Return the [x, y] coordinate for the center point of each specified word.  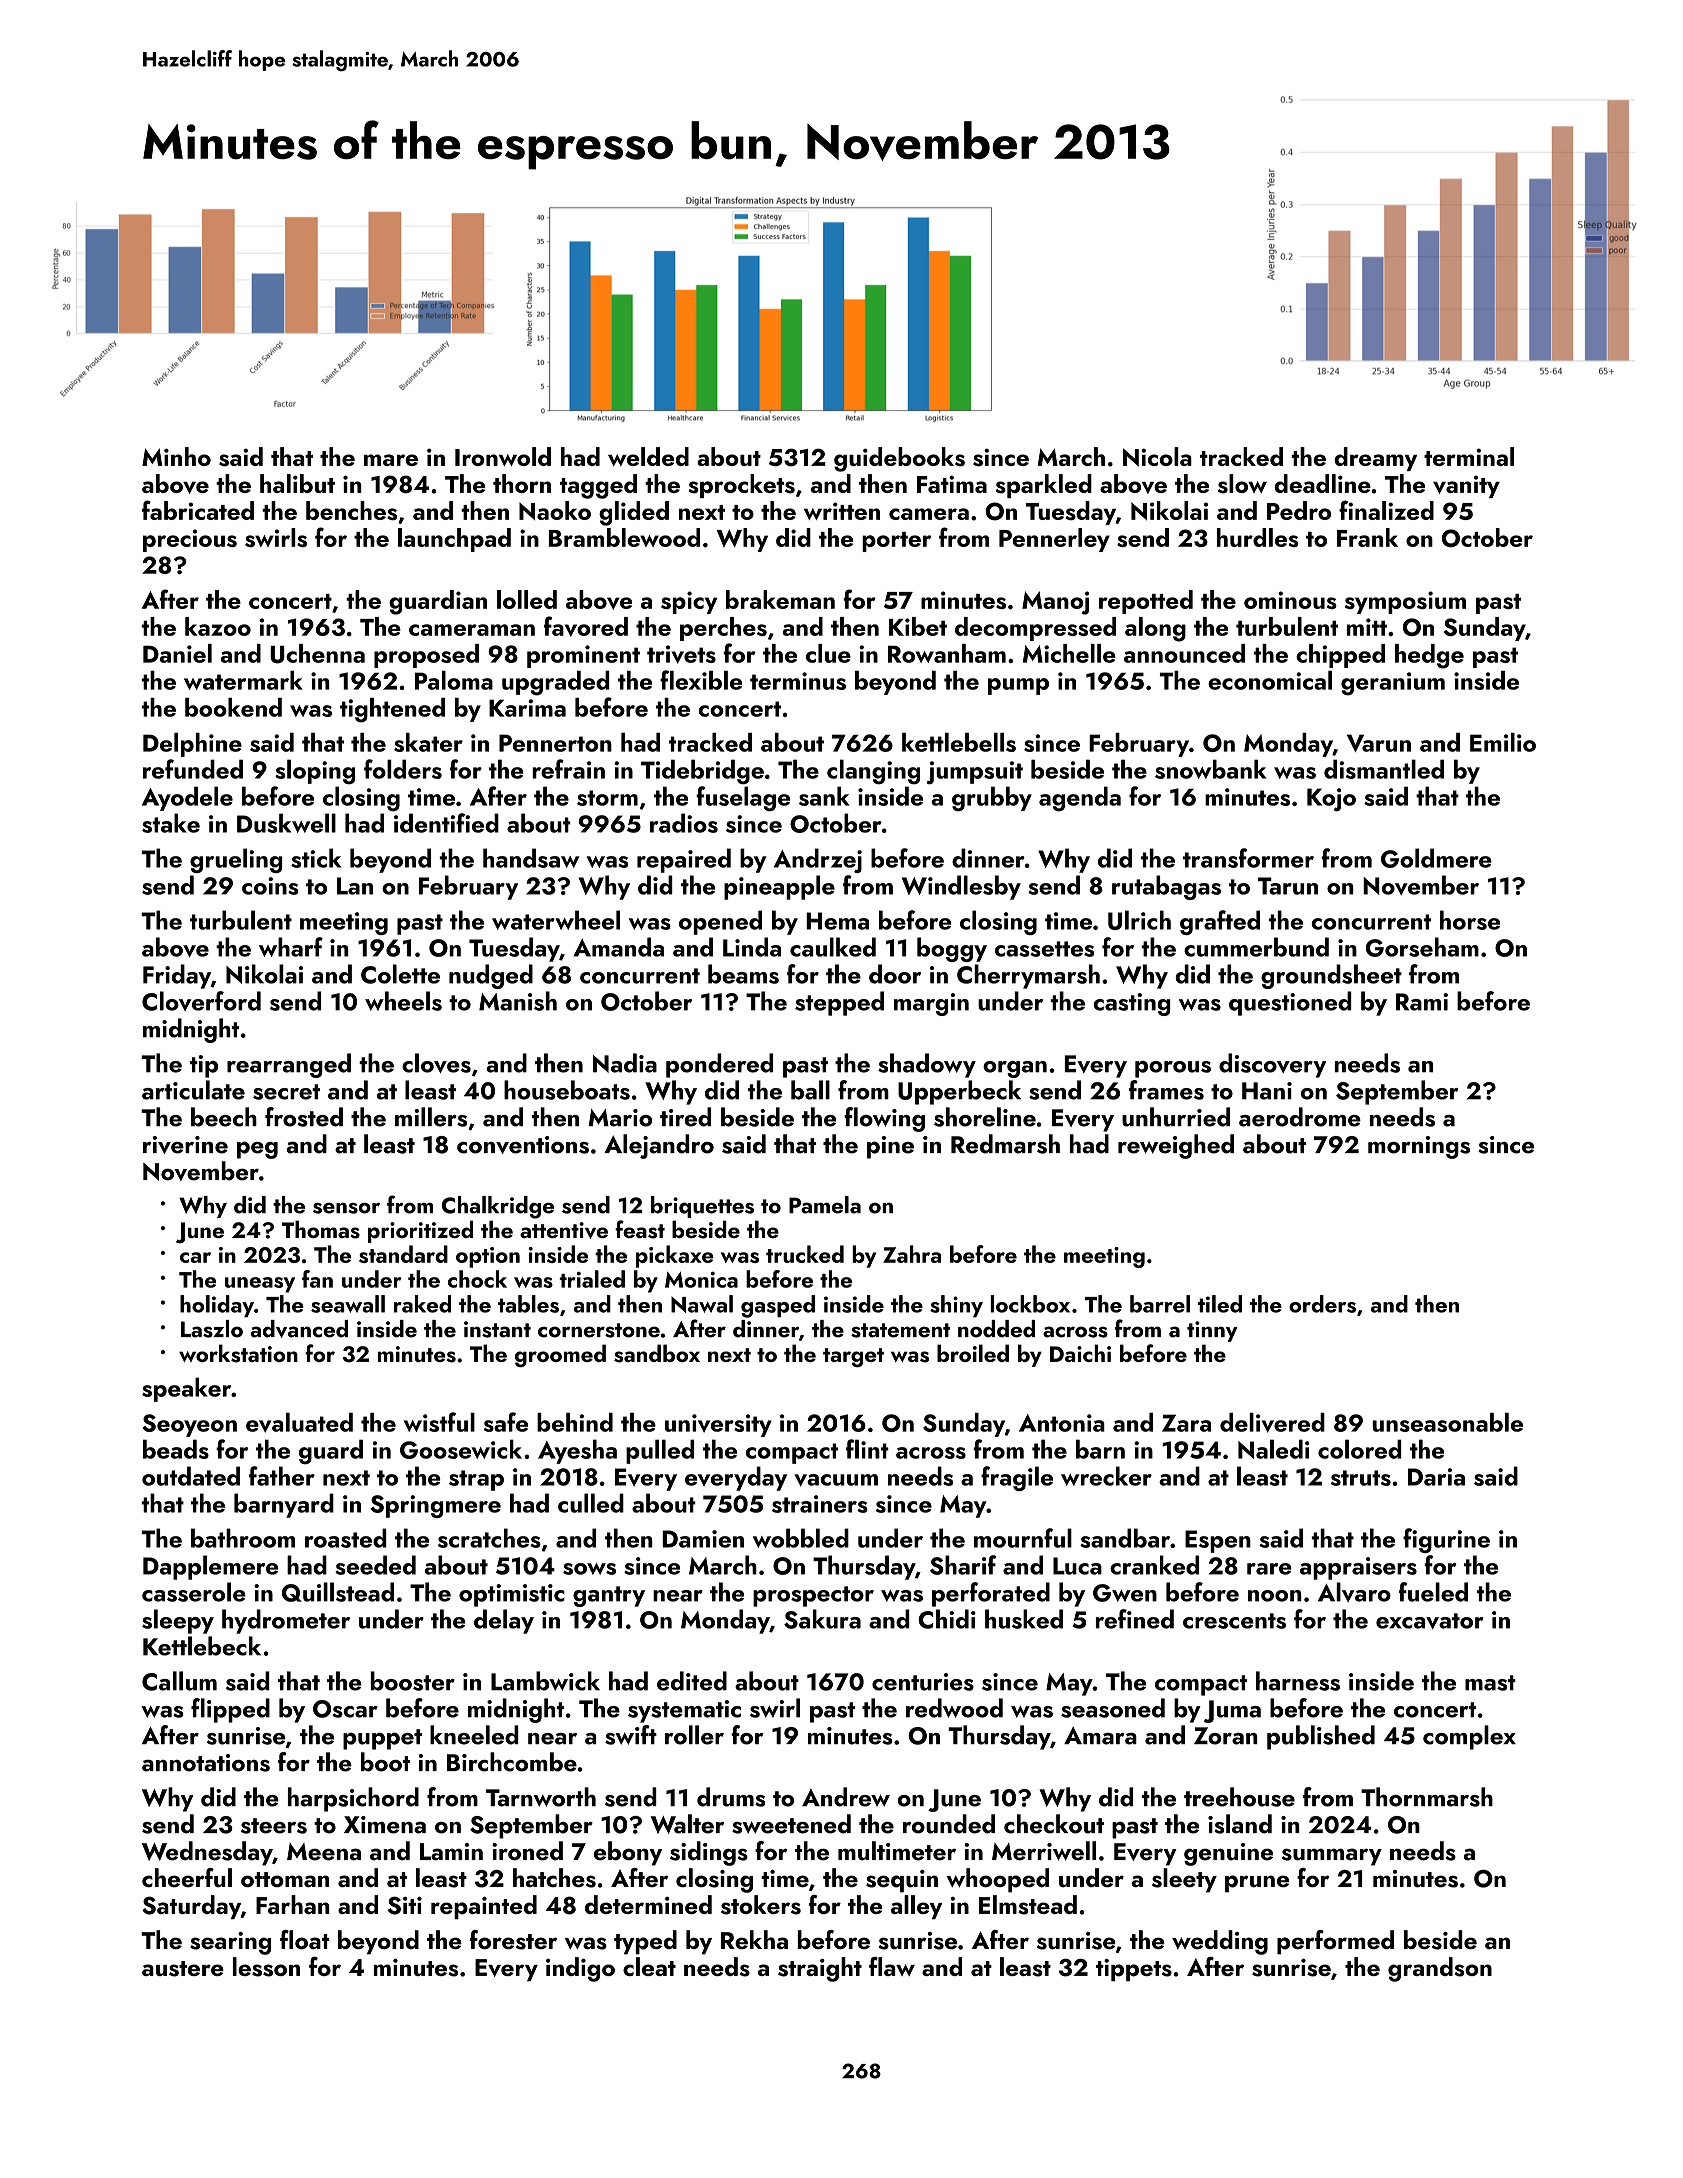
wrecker [1106, 1476]
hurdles [1258, 537]
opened [720, 922]
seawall [348, 1304]
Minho [176, 456]
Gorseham [1422, 947]
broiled [973, 1353]
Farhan [293, 1904]
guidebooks [899, 459]
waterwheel [556, 920]
